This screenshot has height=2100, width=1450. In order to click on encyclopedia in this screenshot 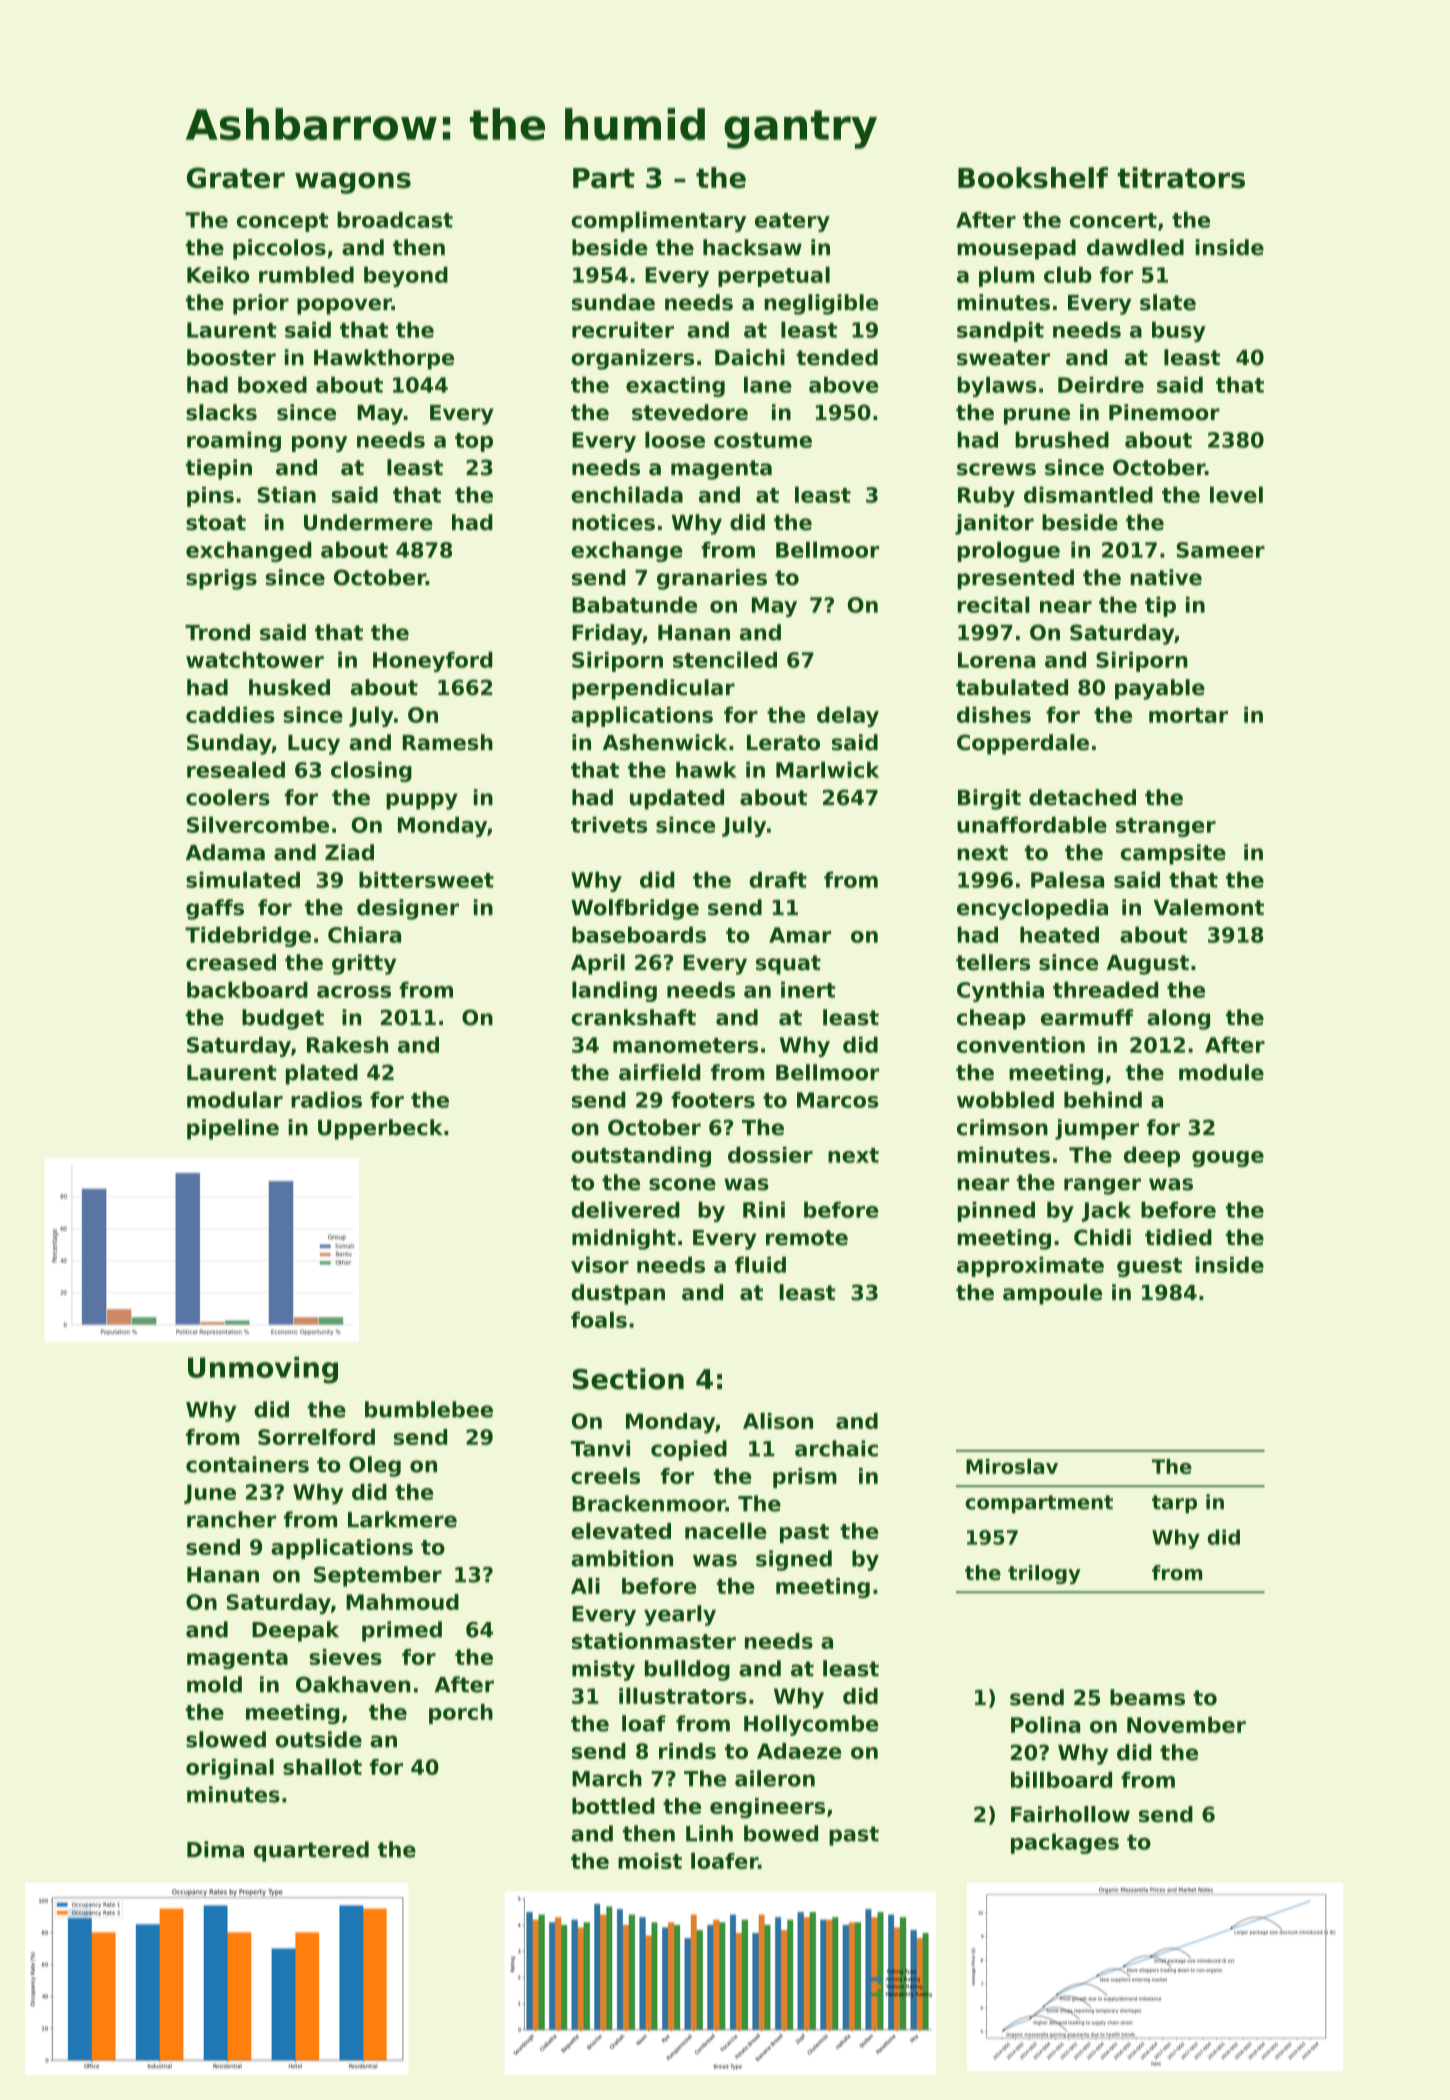, I will do `click(1032, 909)`.
